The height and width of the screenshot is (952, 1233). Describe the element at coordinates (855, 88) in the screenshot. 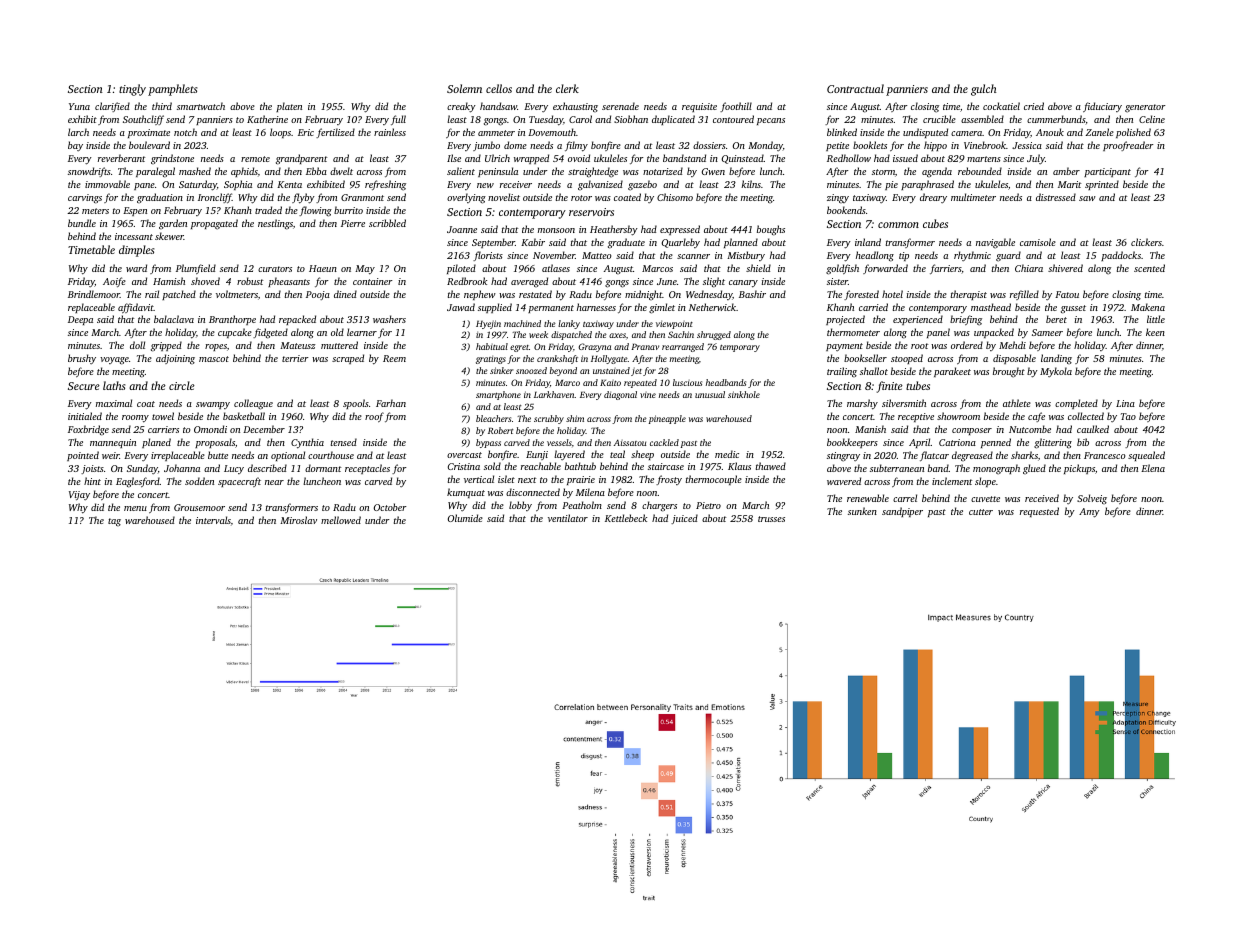

I see `Contractual` at that location.
